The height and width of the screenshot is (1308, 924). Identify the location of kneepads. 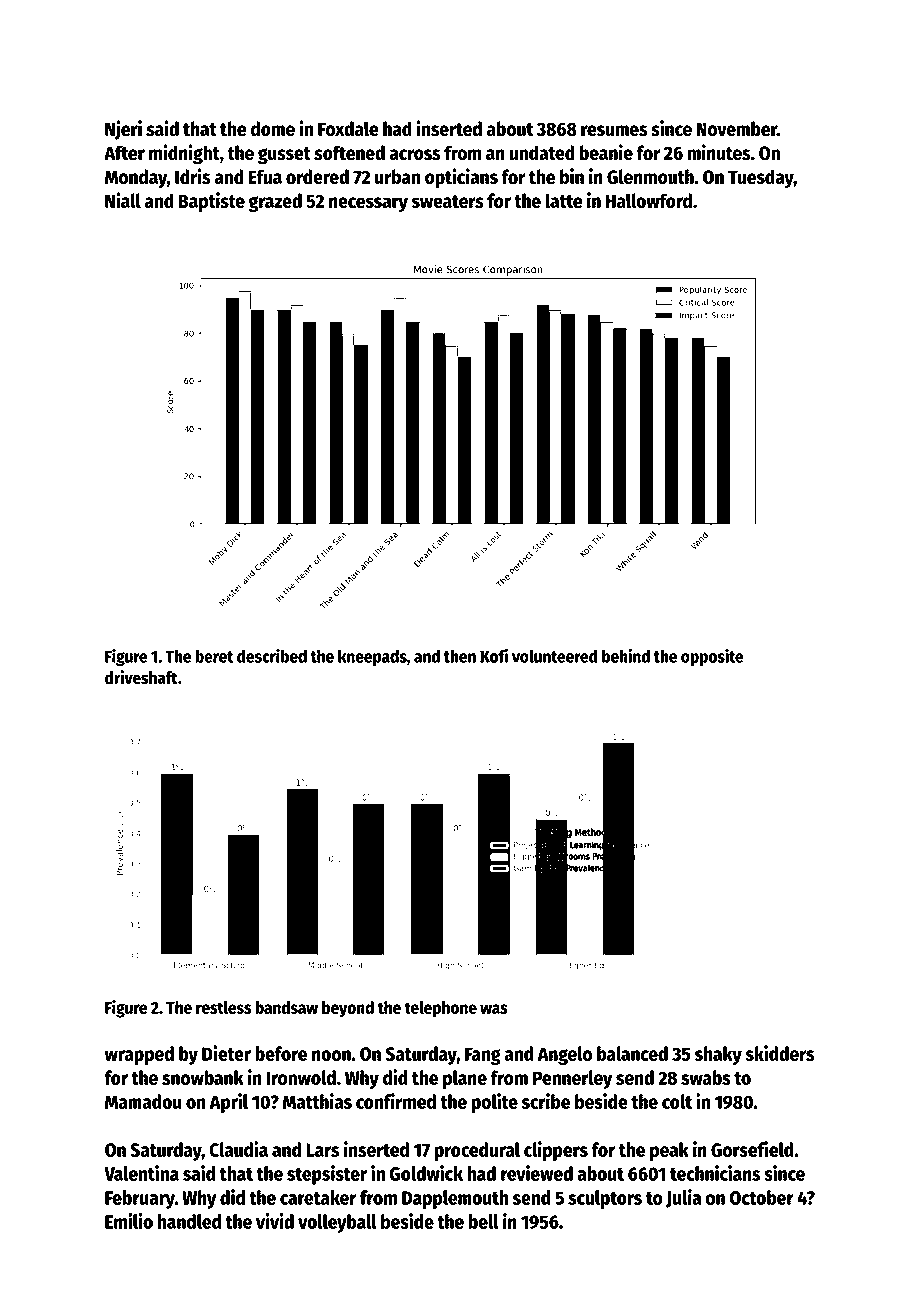
(372, 657).
